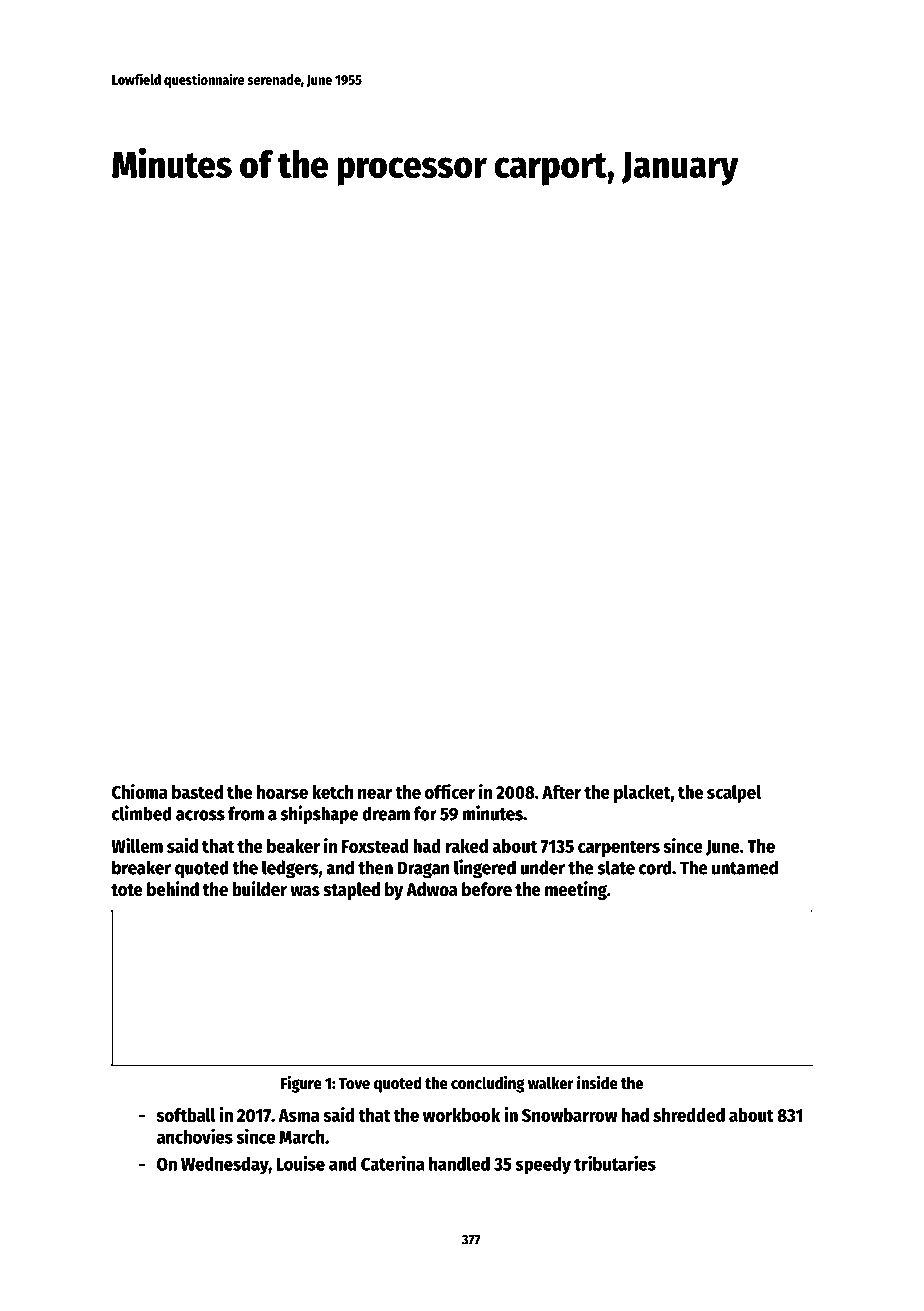 Image resolution: width=924 pixels, height=1311 pixels. Describe the element at coordinates (142, 813) in the screenshot. I see `climbed` at that location.
